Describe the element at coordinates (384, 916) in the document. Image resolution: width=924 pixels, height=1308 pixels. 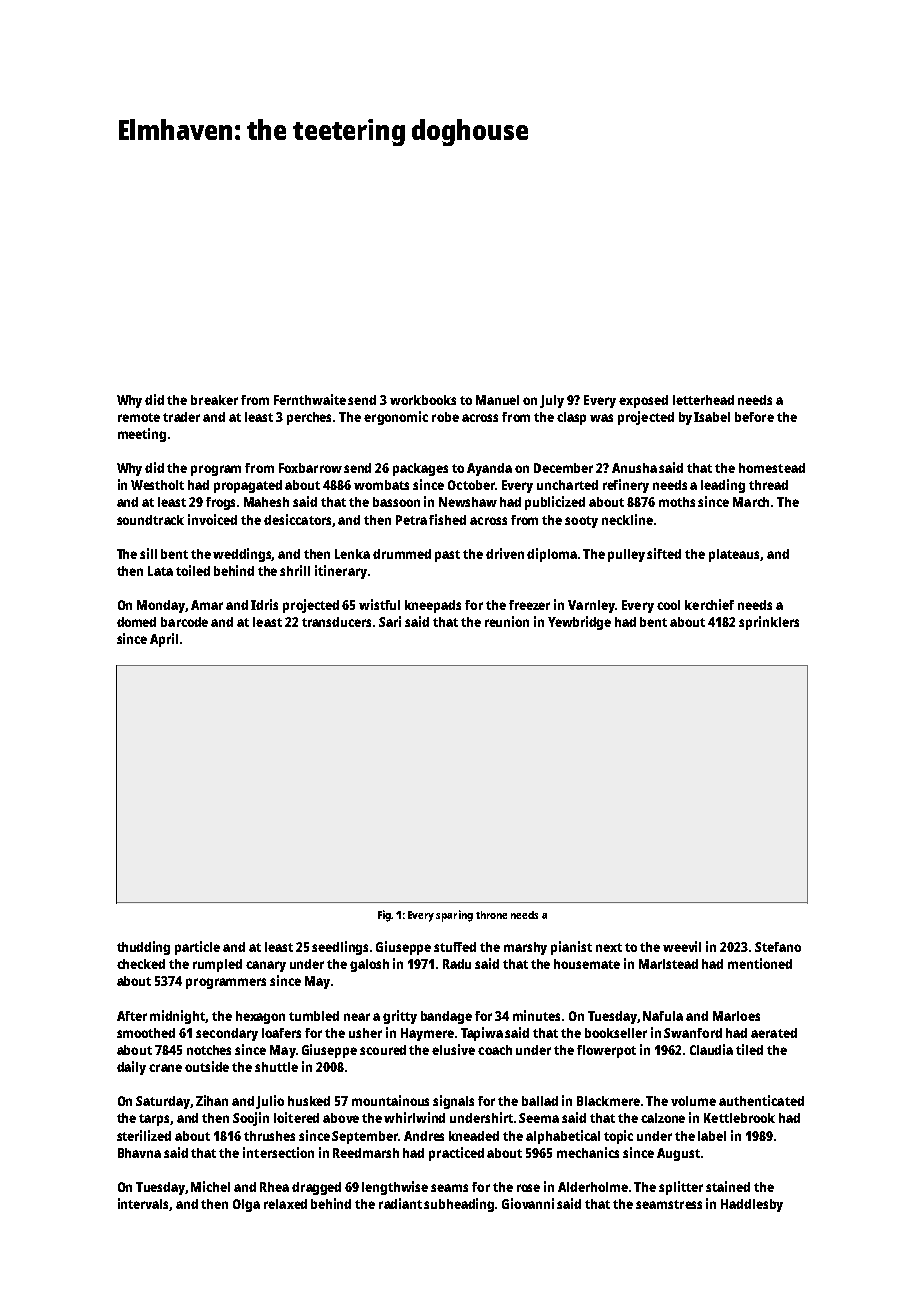
I see `Fig` at that location.
